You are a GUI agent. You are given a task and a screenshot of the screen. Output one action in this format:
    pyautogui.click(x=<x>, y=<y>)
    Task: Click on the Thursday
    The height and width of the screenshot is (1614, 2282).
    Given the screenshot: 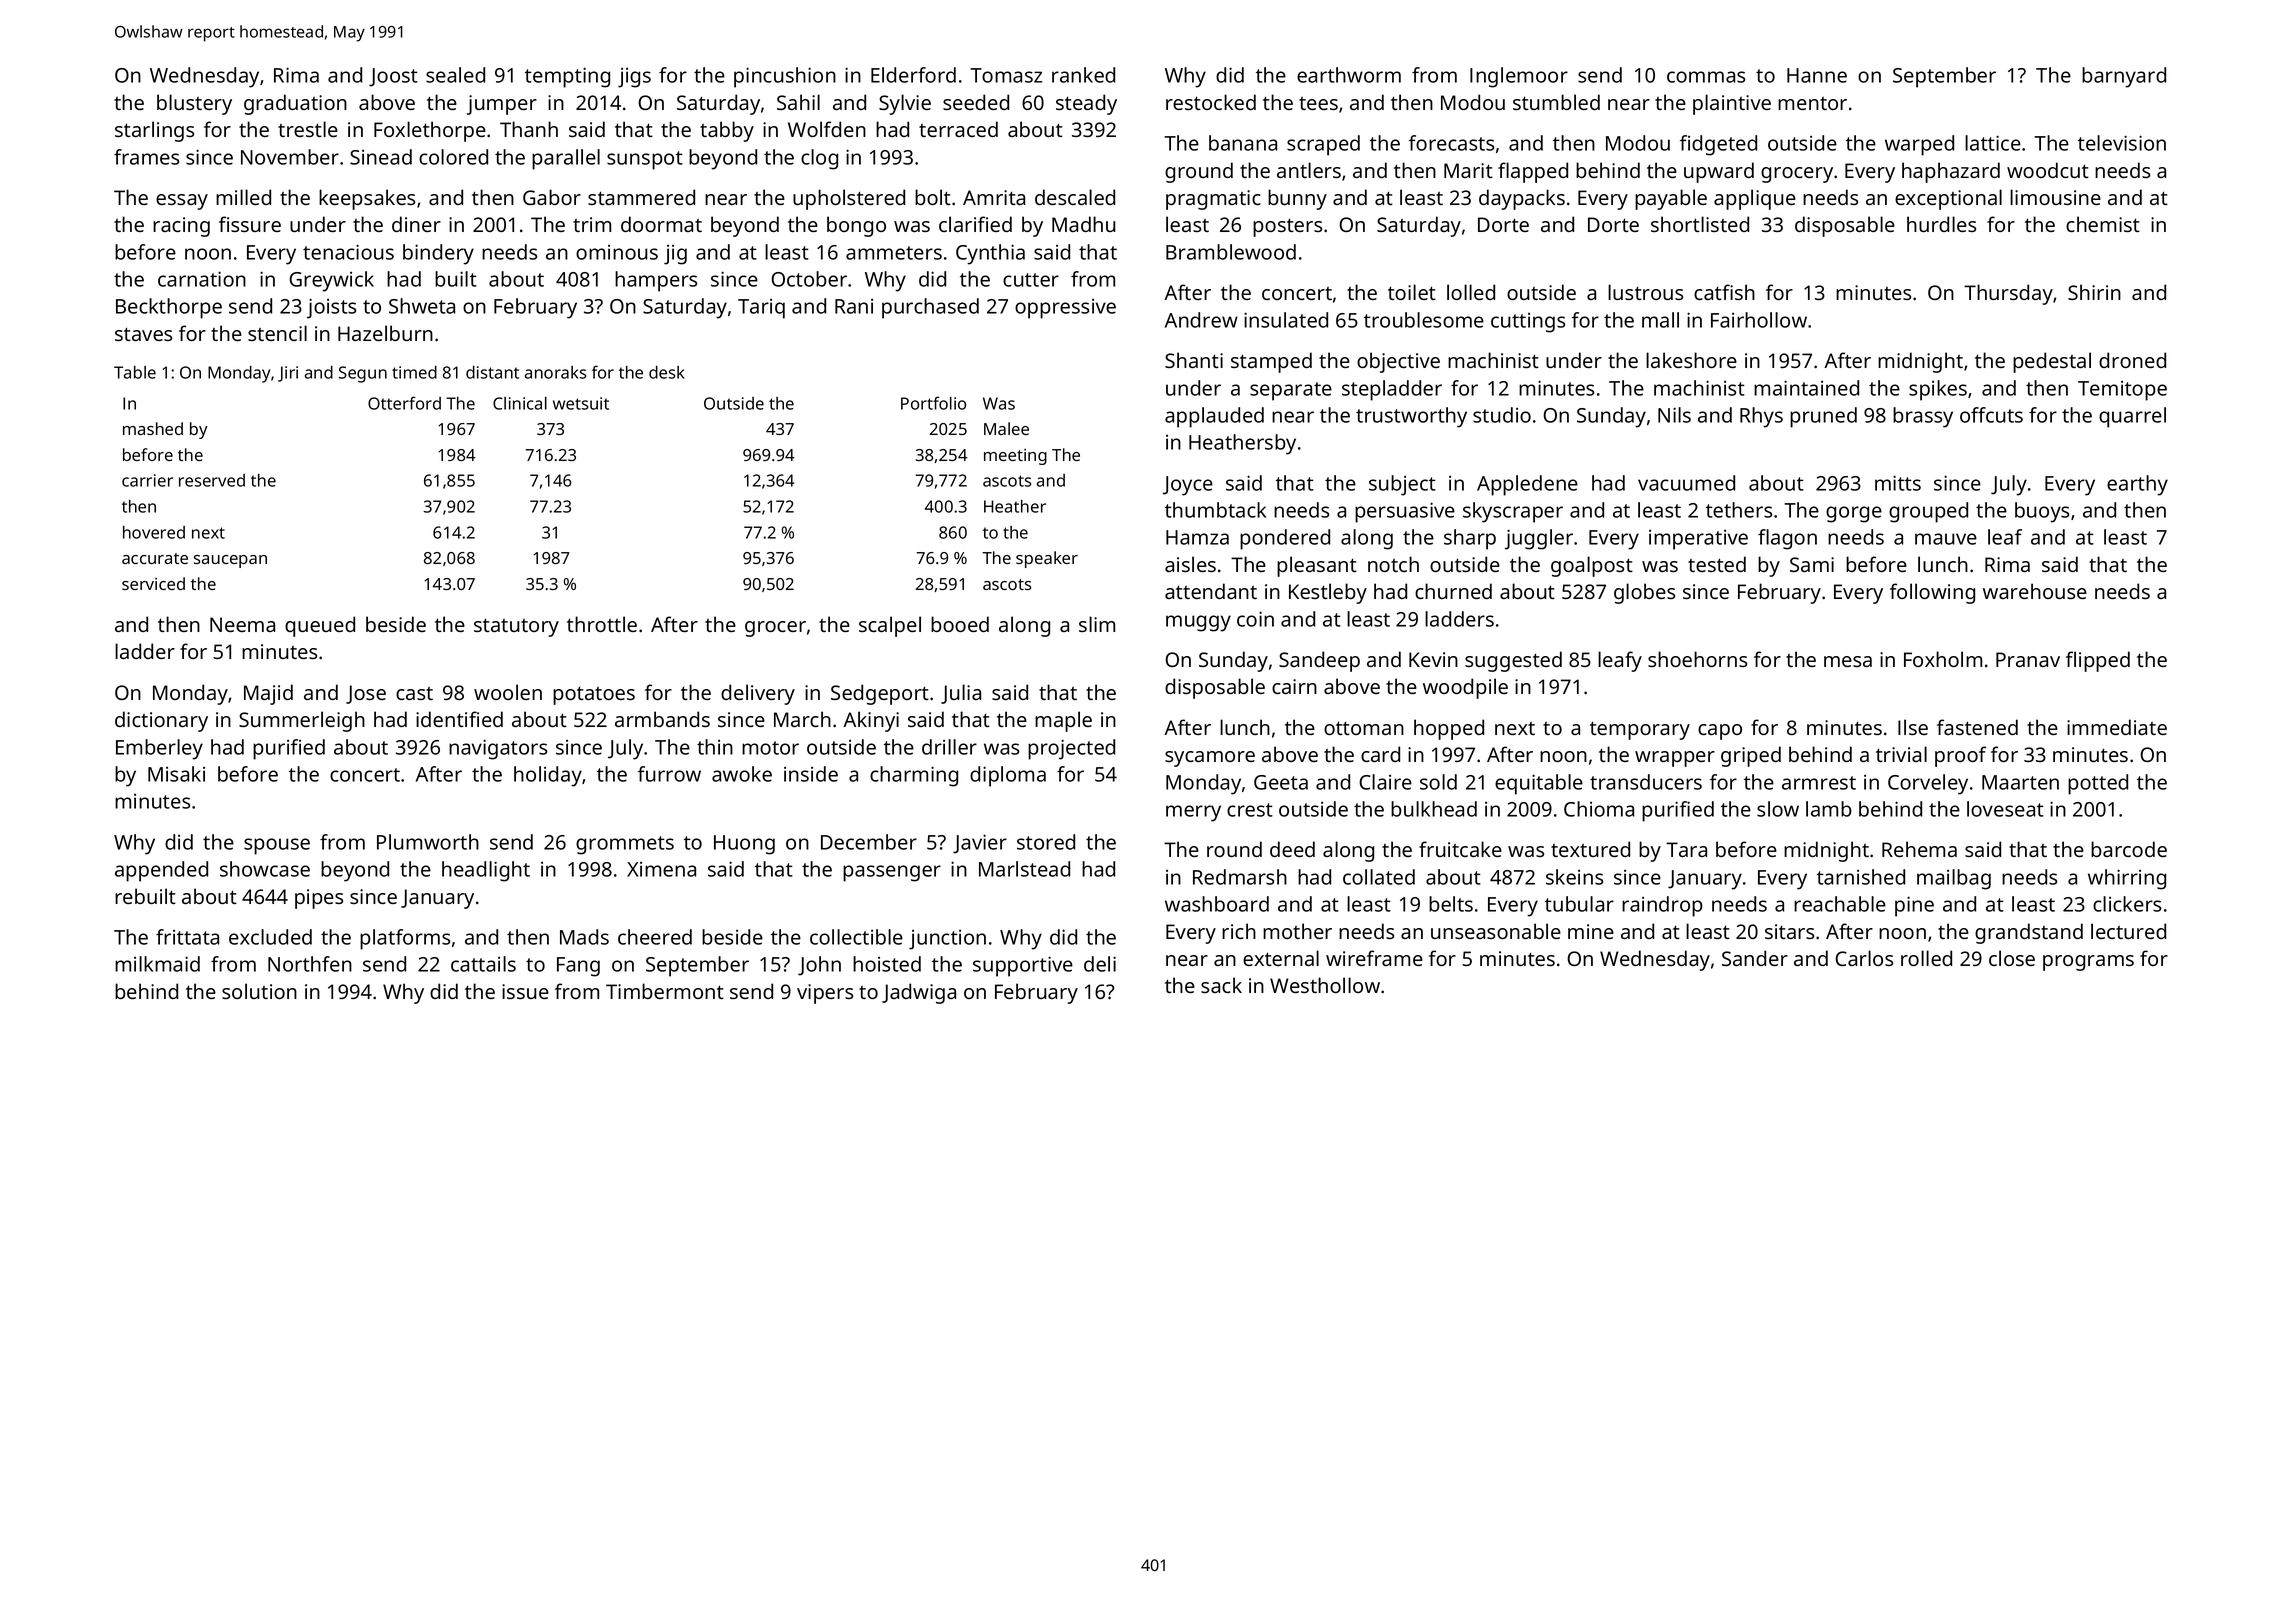 What is the action you would take?
    pyautogui.click(x=2008, y=294)
